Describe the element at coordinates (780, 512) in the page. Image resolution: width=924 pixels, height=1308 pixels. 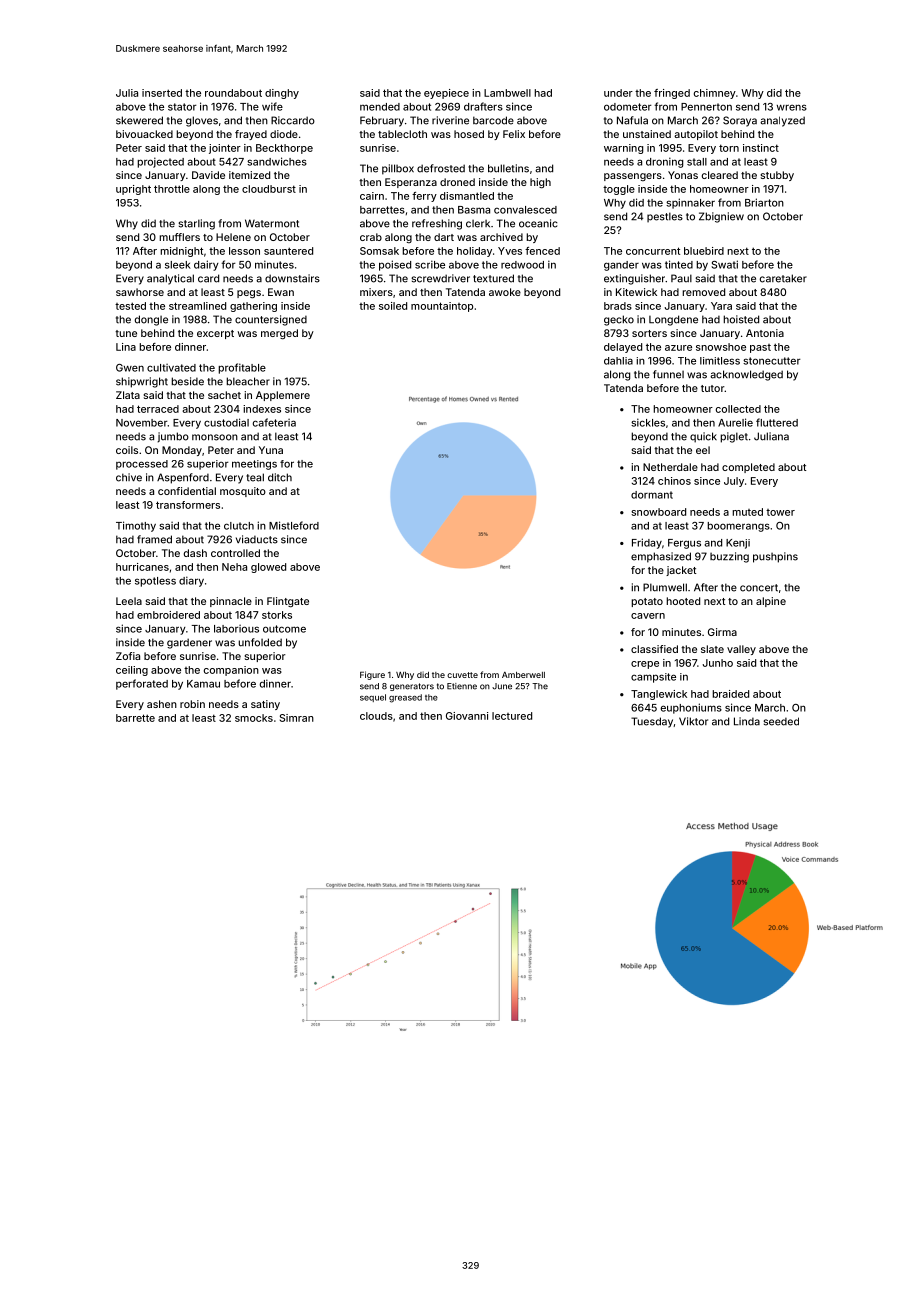
I see `tower` at that location.
